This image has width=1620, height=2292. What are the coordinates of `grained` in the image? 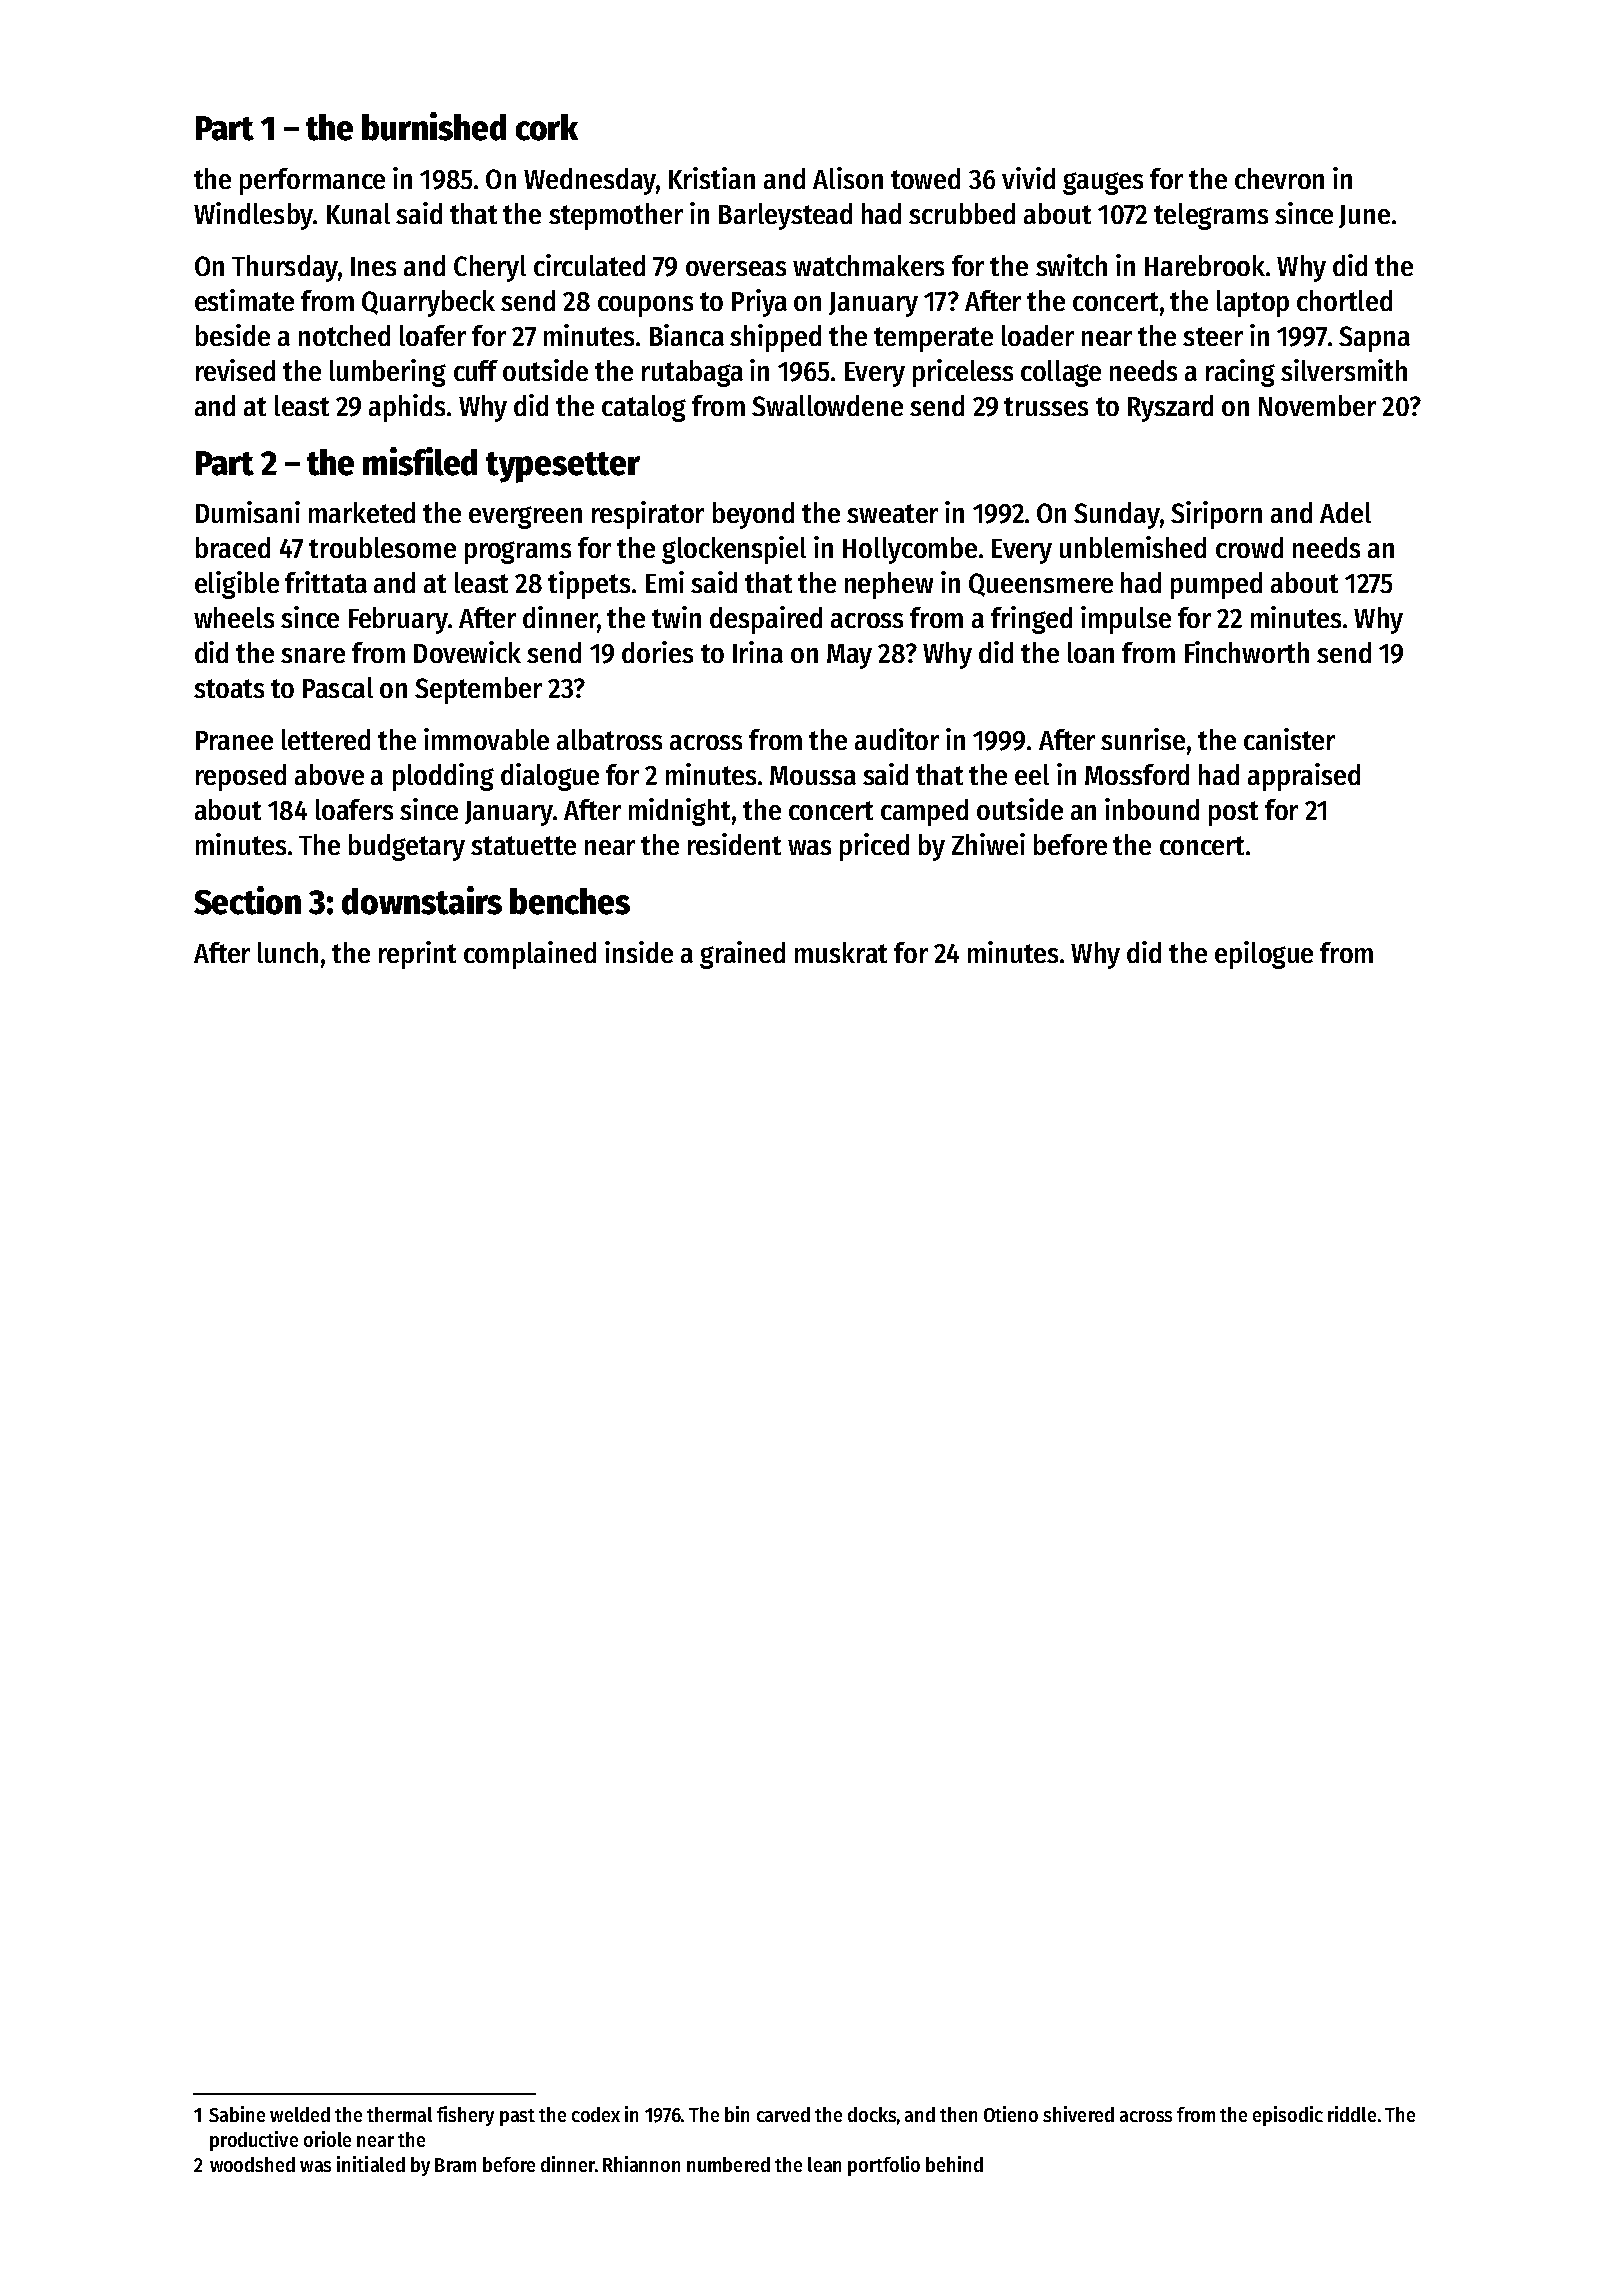 It's located at (742, 955).
